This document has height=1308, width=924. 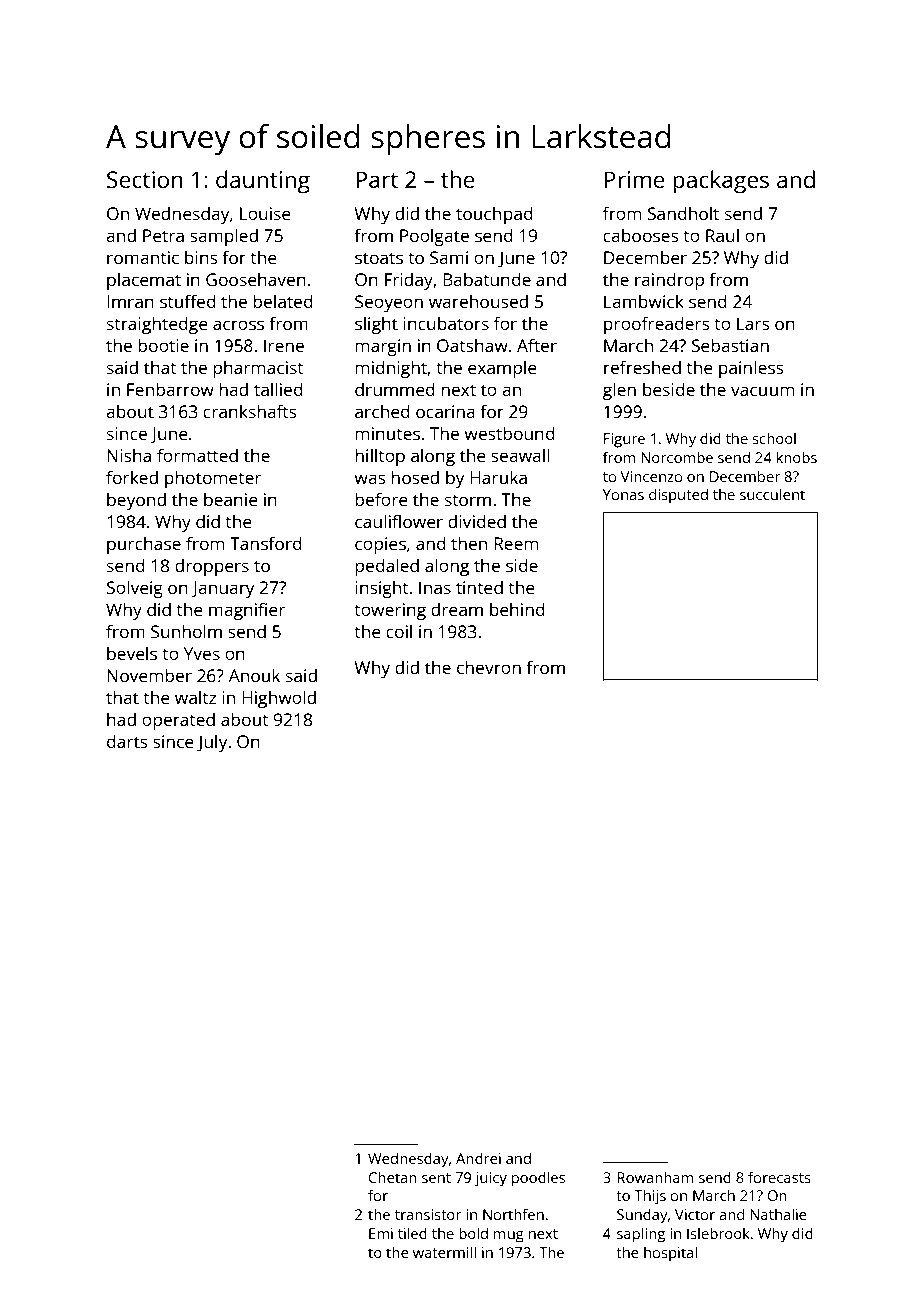 I want to click on Part, so click(x=377, y=179).
